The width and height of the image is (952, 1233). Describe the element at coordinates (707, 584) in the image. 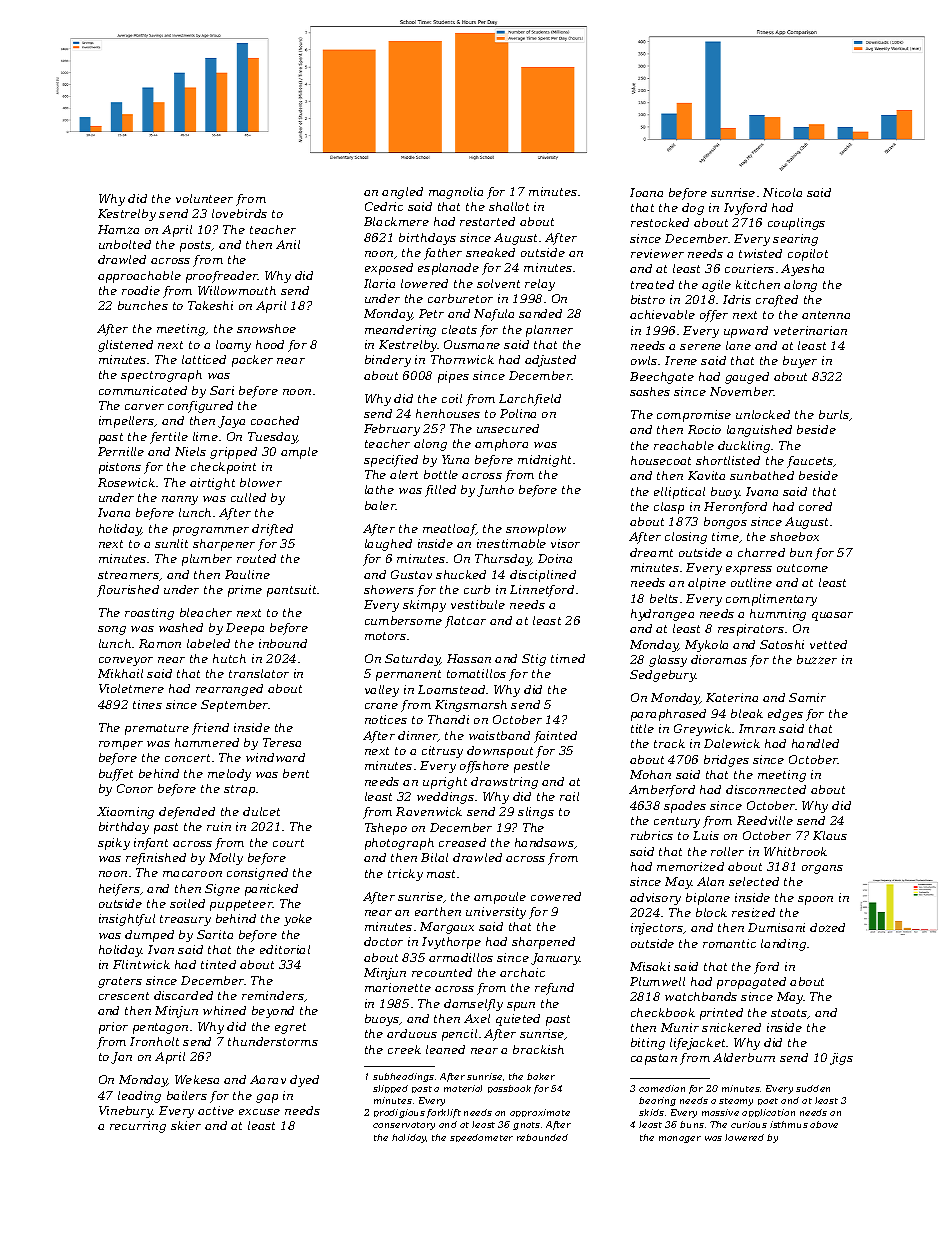

I see `alpine` at that location.
